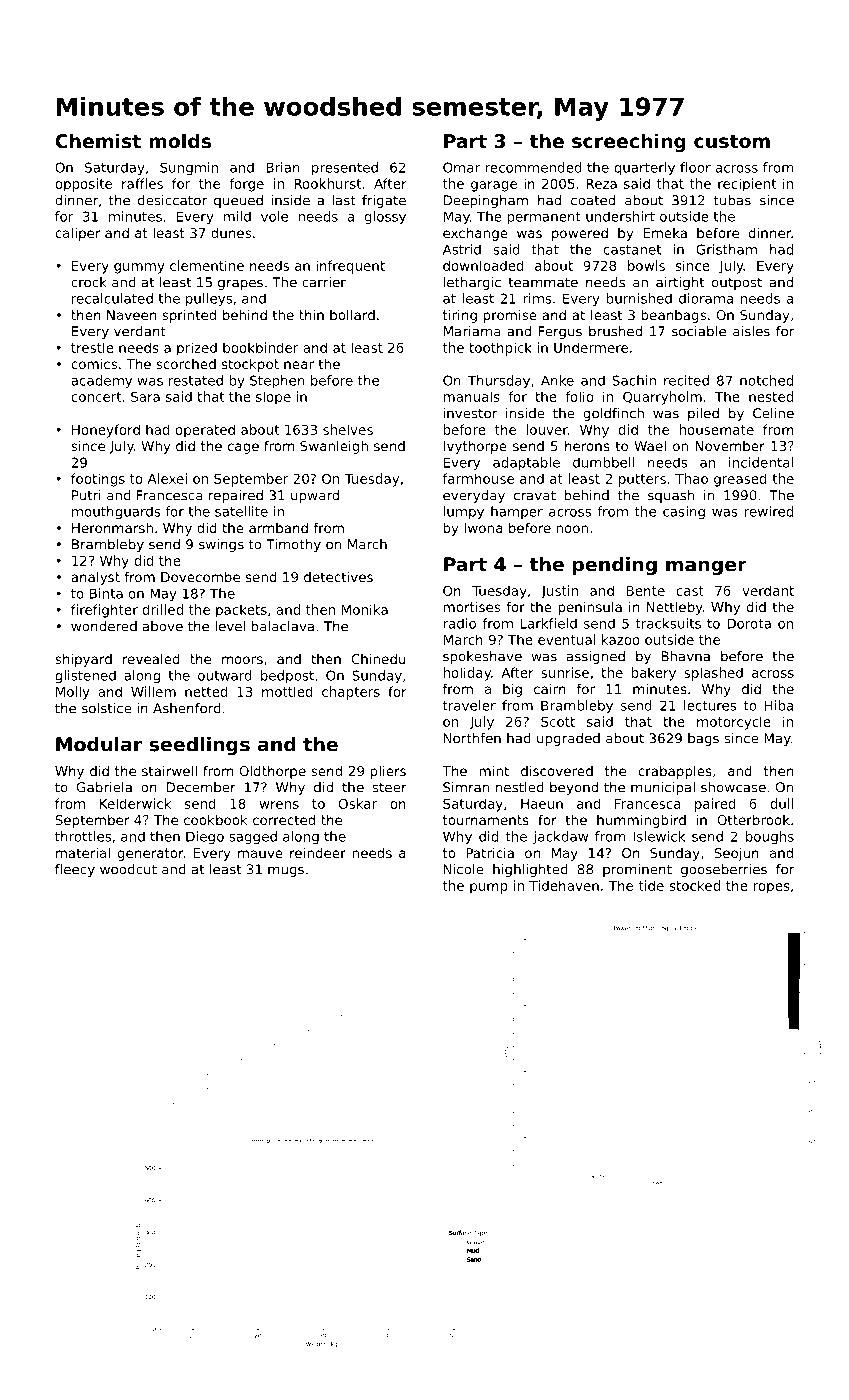 Image resolution: width=849 pixels, height=1400 pixels. What do you see at coordinates (675, 608) in the document?
I see `Nettleby` at bounding box center [675, 608].
